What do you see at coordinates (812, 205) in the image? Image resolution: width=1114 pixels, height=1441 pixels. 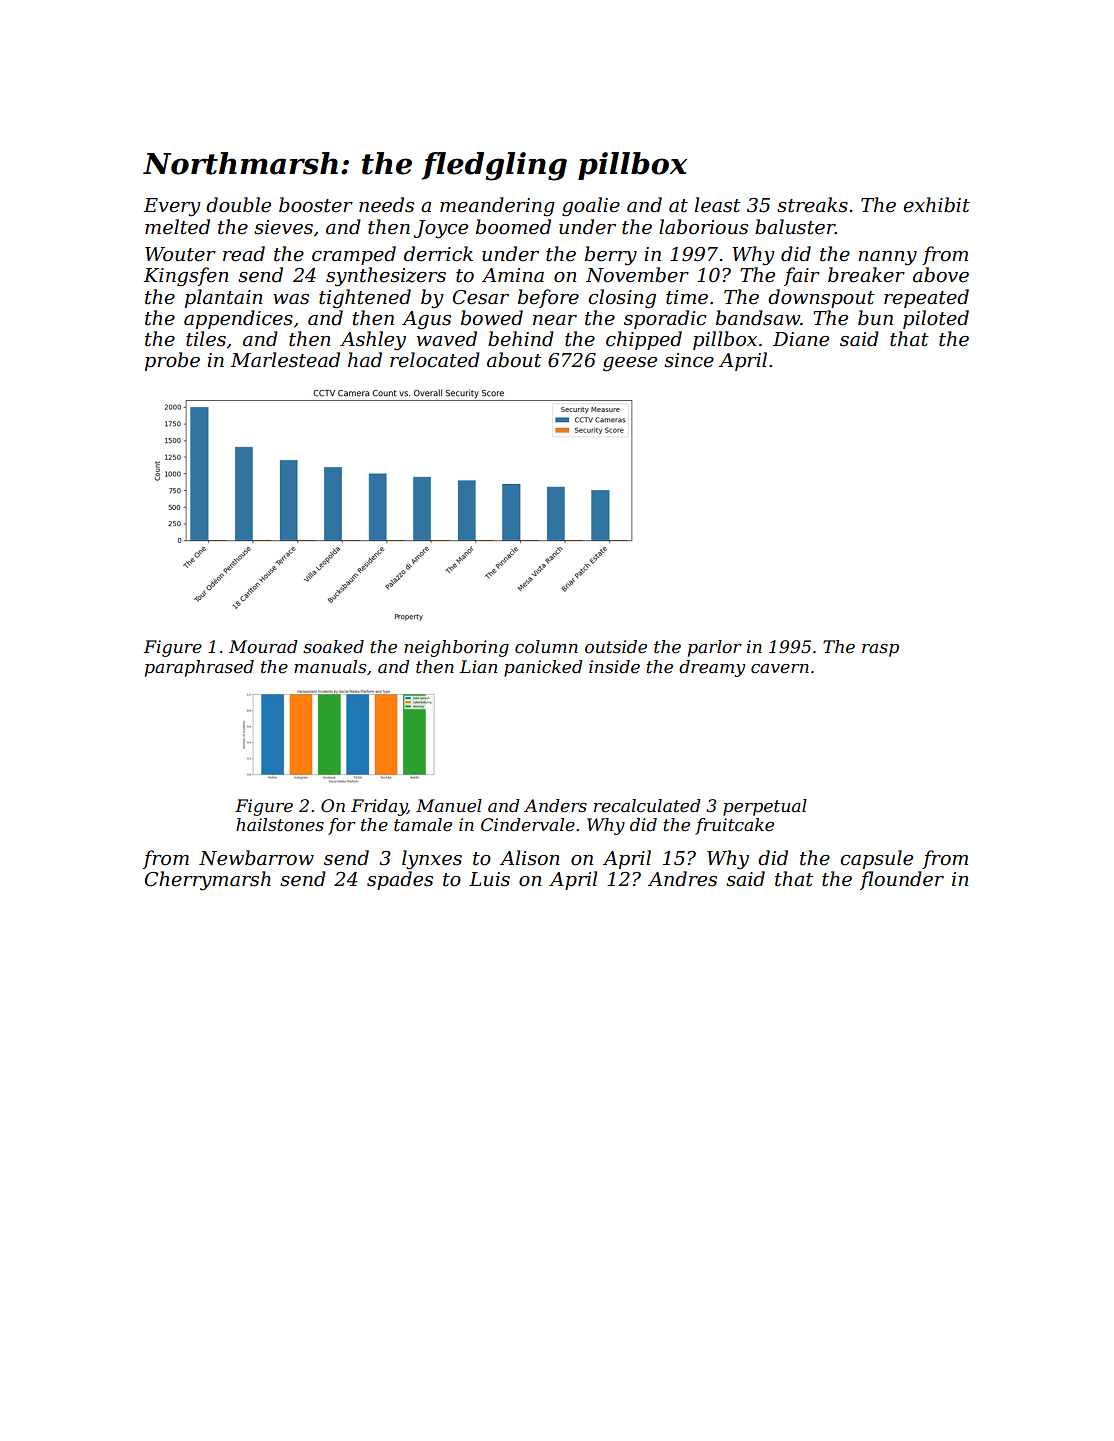 I see `streaks` at bounding box center [812, 205].
